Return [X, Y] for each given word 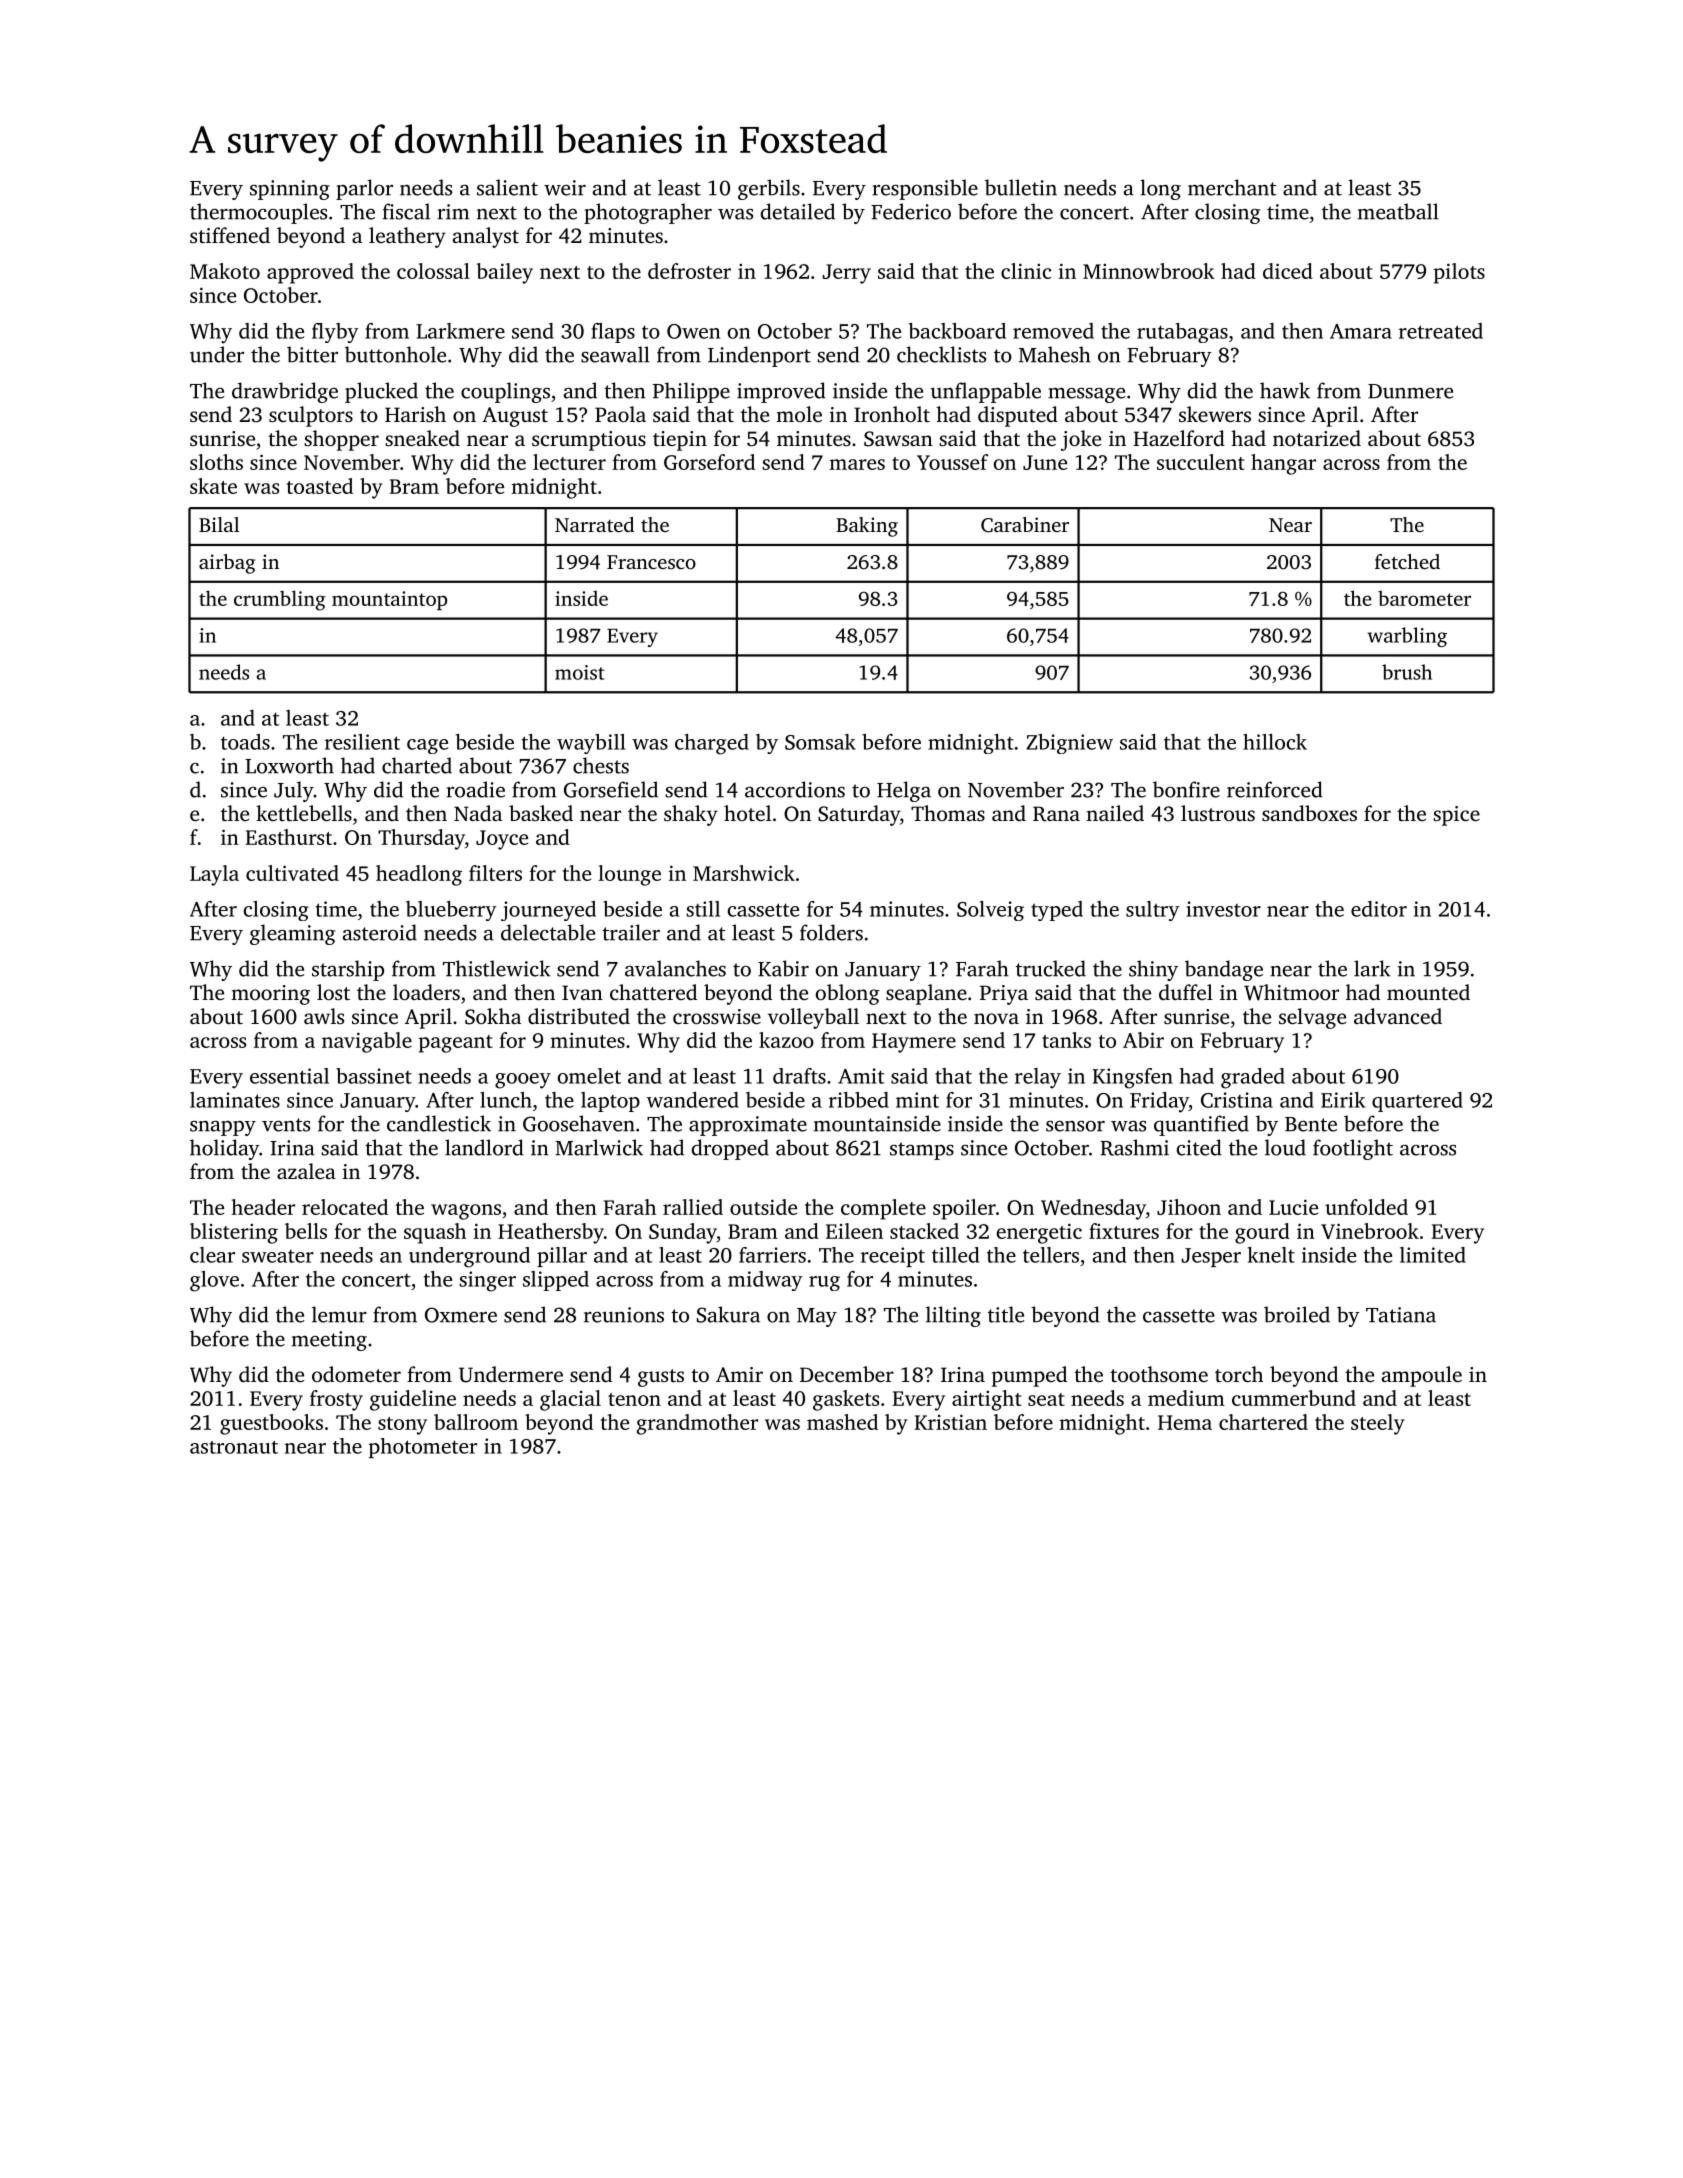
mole [799, 414]
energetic [1039, 1233]
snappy [223, 1128]
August [515, 417]
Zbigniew [1069, 744]
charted [417, 765]
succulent [1201, 462]
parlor [364, 189]
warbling [1407, 637]
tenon [634, 1399]
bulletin [1021, 187]
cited [1199, 1147]
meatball [1398, 211]
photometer [423, 1448]
